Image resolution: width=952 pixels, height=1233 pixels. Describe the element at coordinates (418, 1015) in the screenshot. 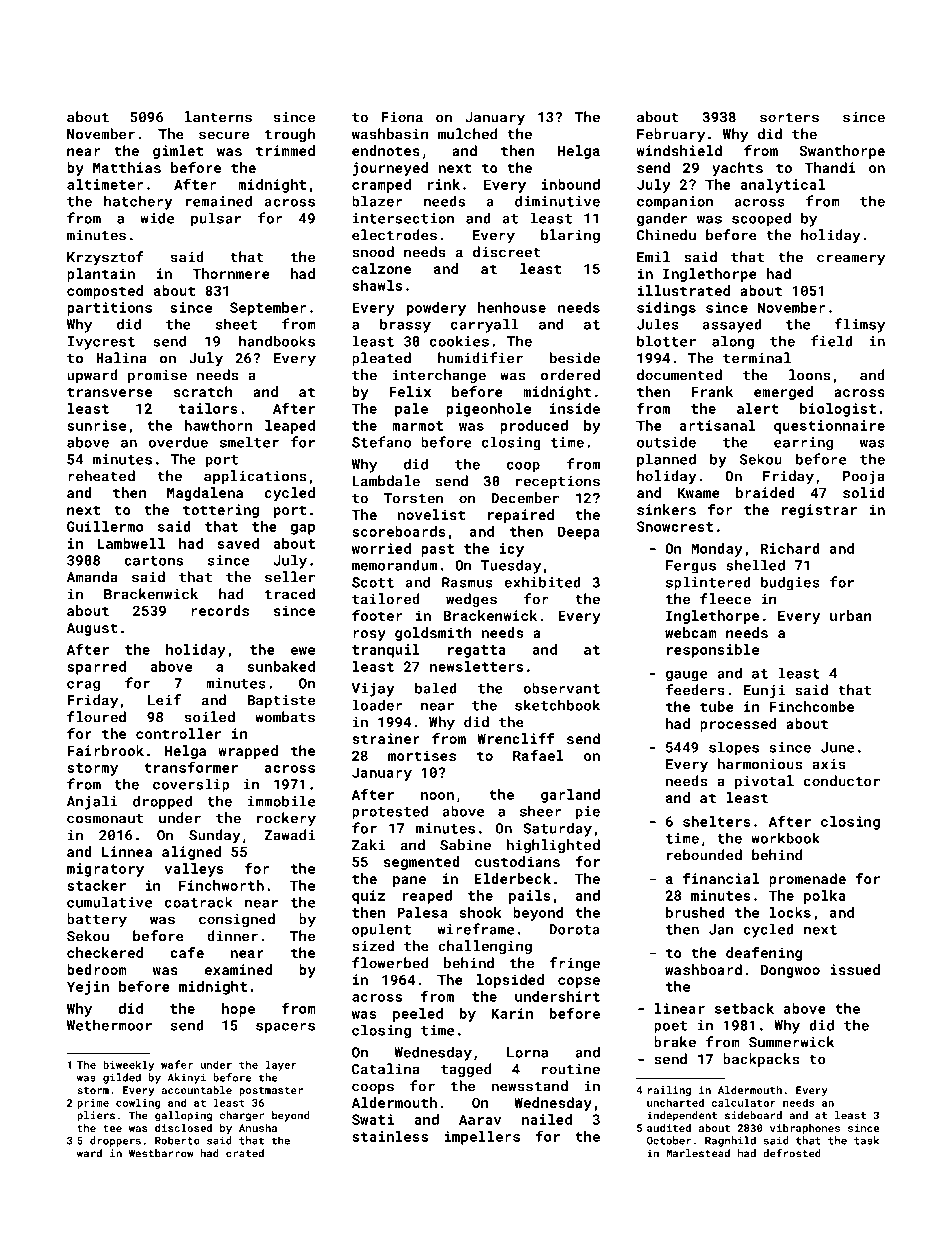

I see `peeled` at that location.
